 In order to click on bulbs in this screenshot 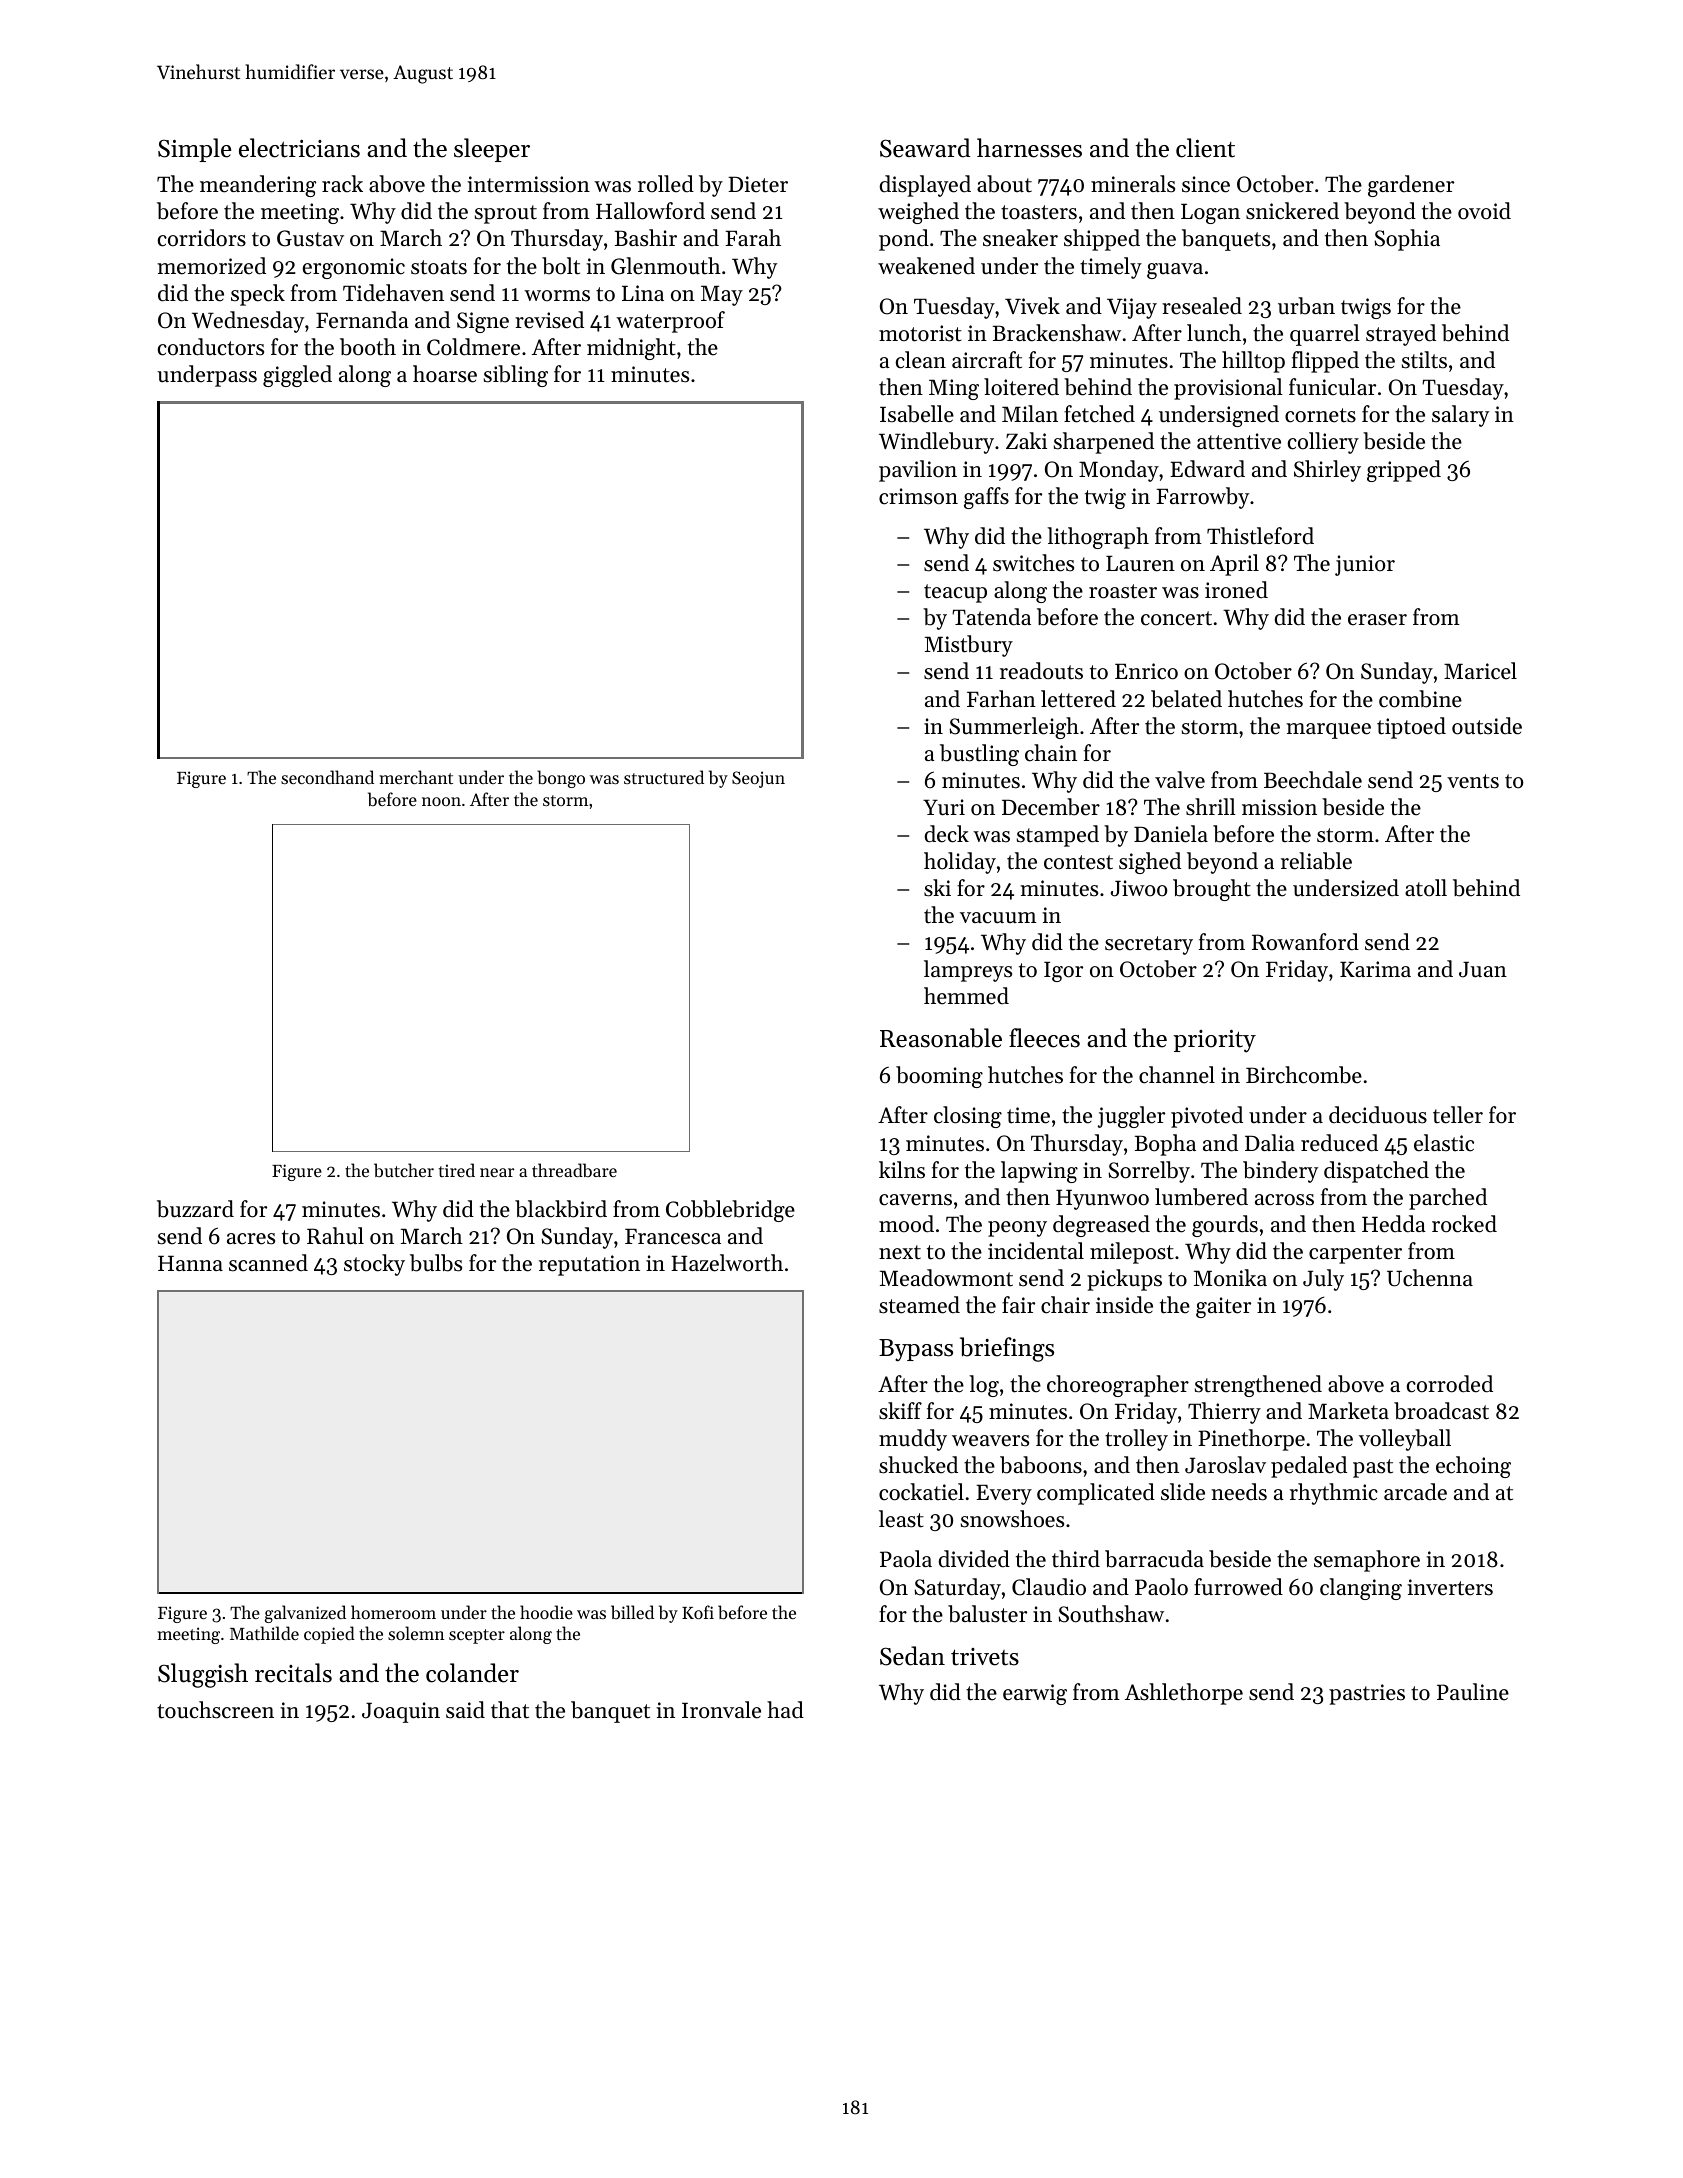, I will do `click(436, 1263)`.
